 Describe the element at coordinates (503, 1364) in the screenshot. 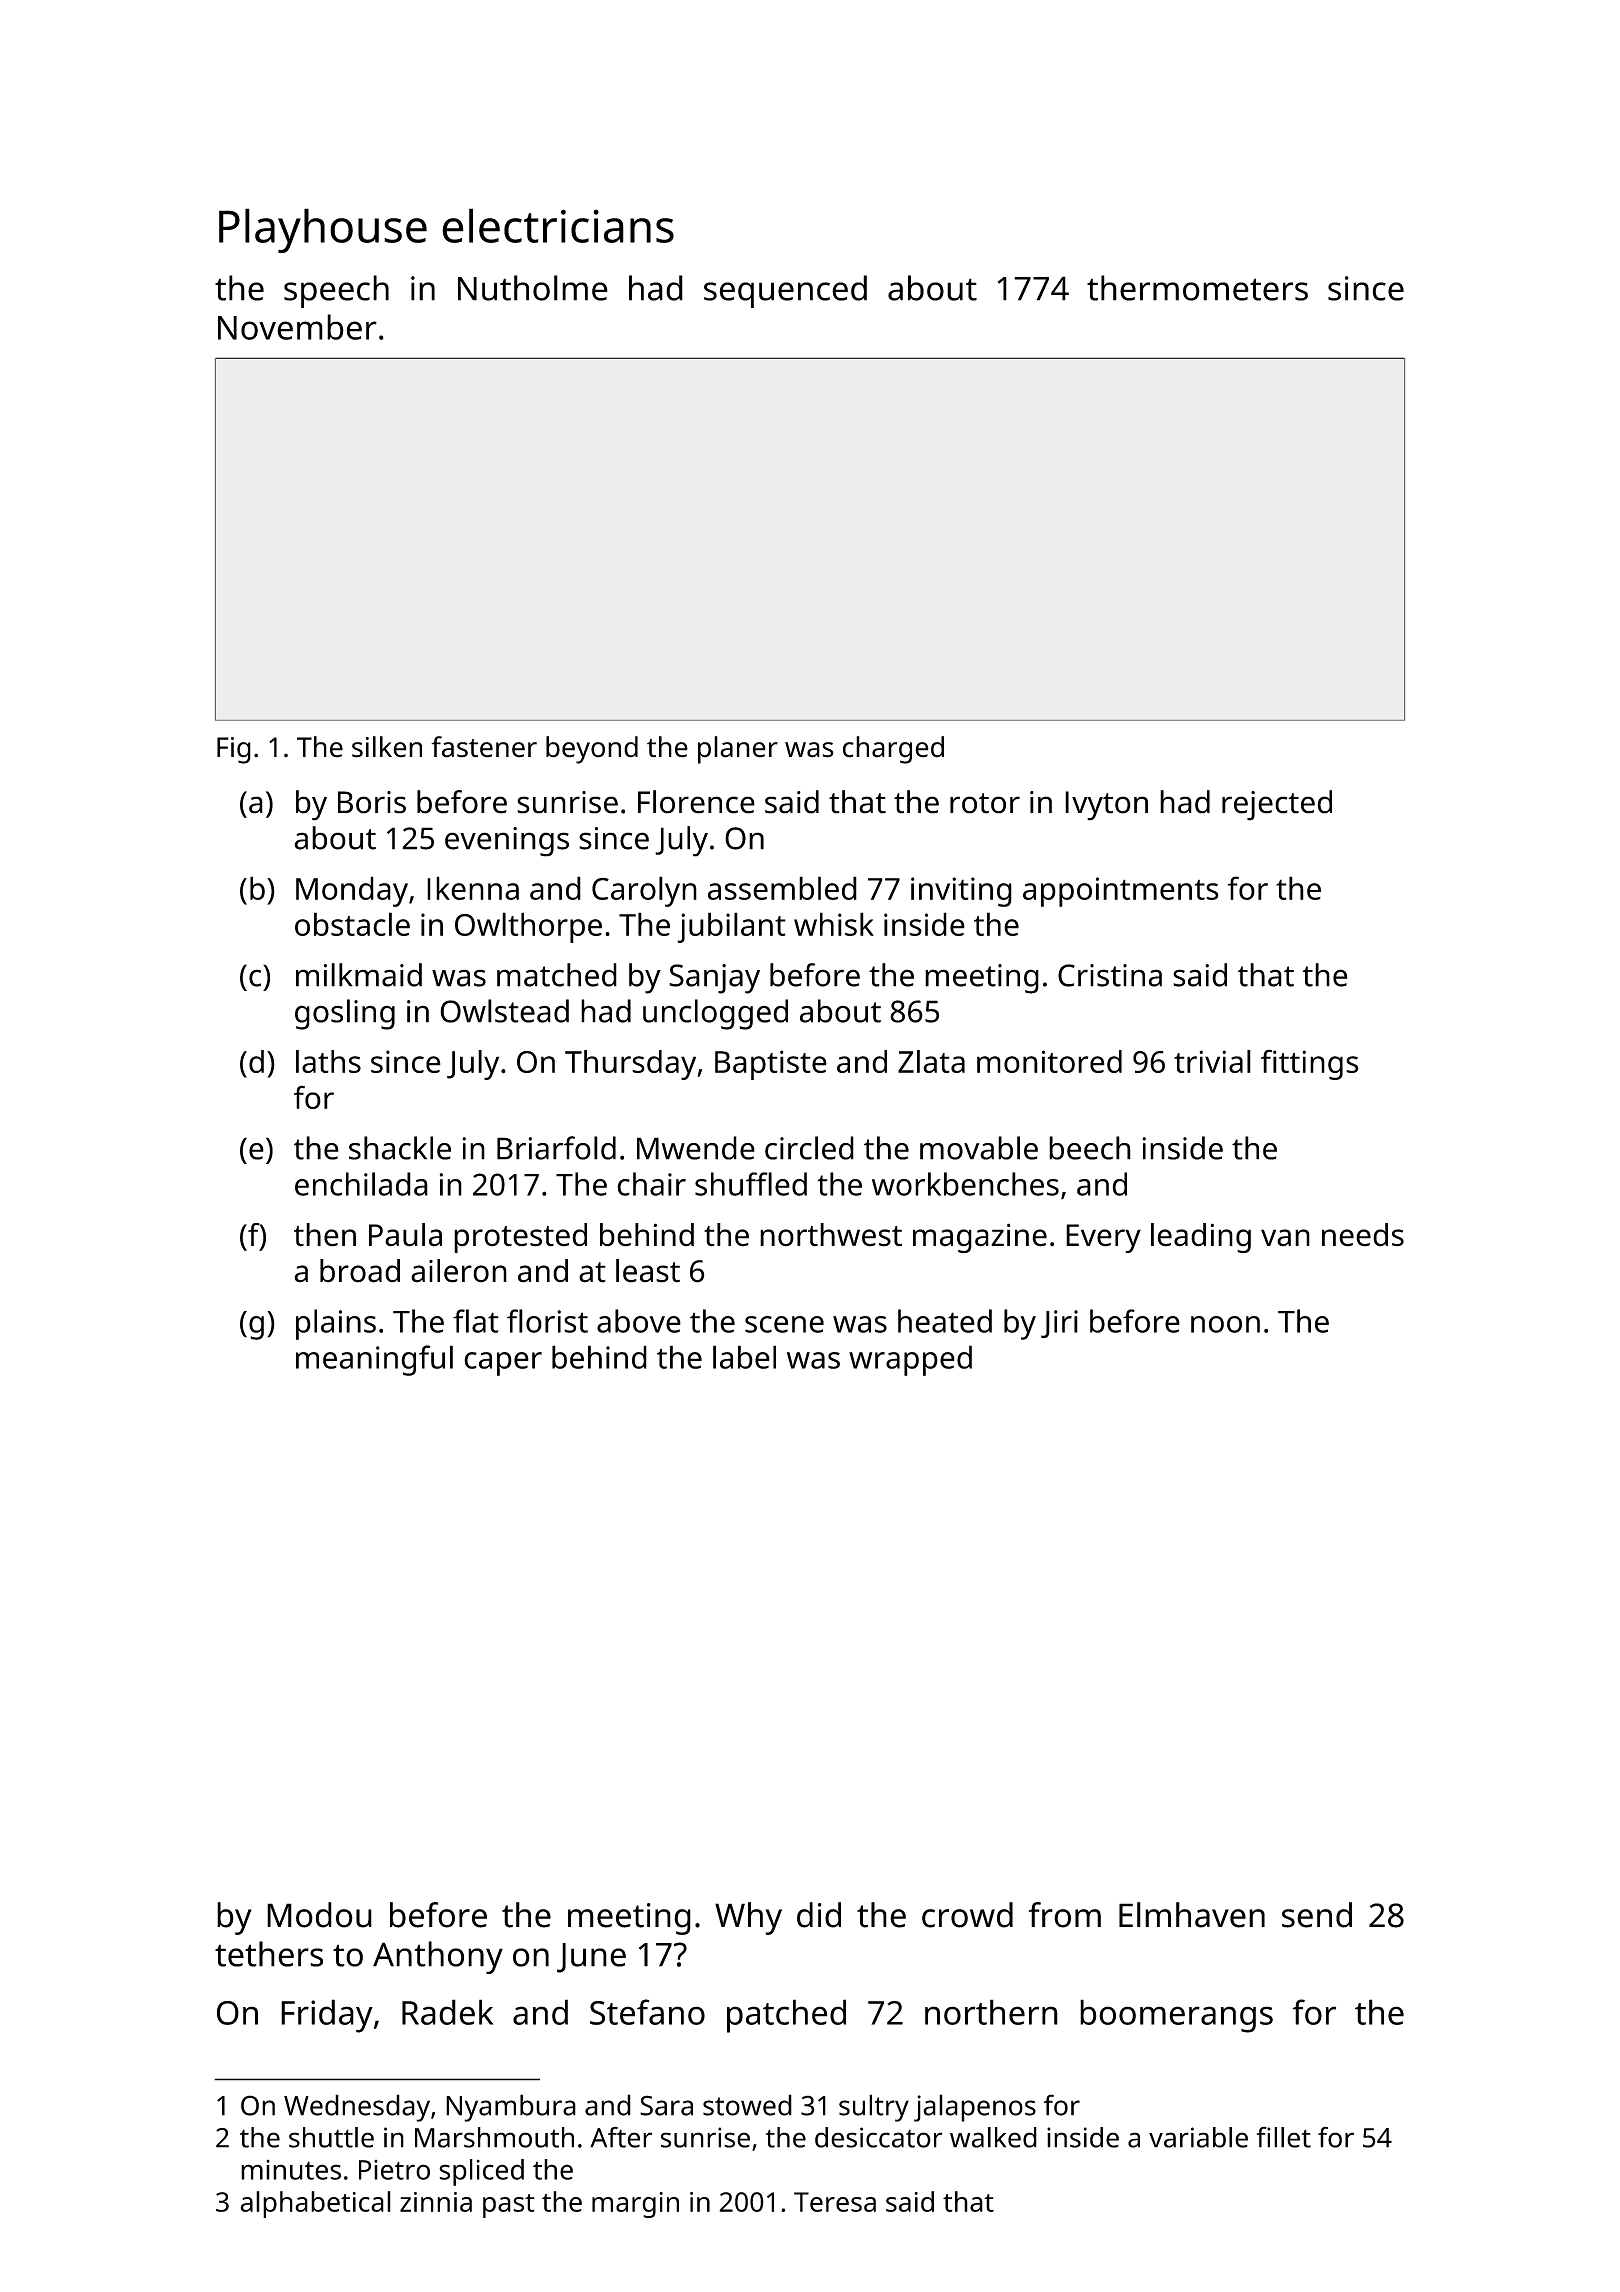

I see `caper` at that location.
